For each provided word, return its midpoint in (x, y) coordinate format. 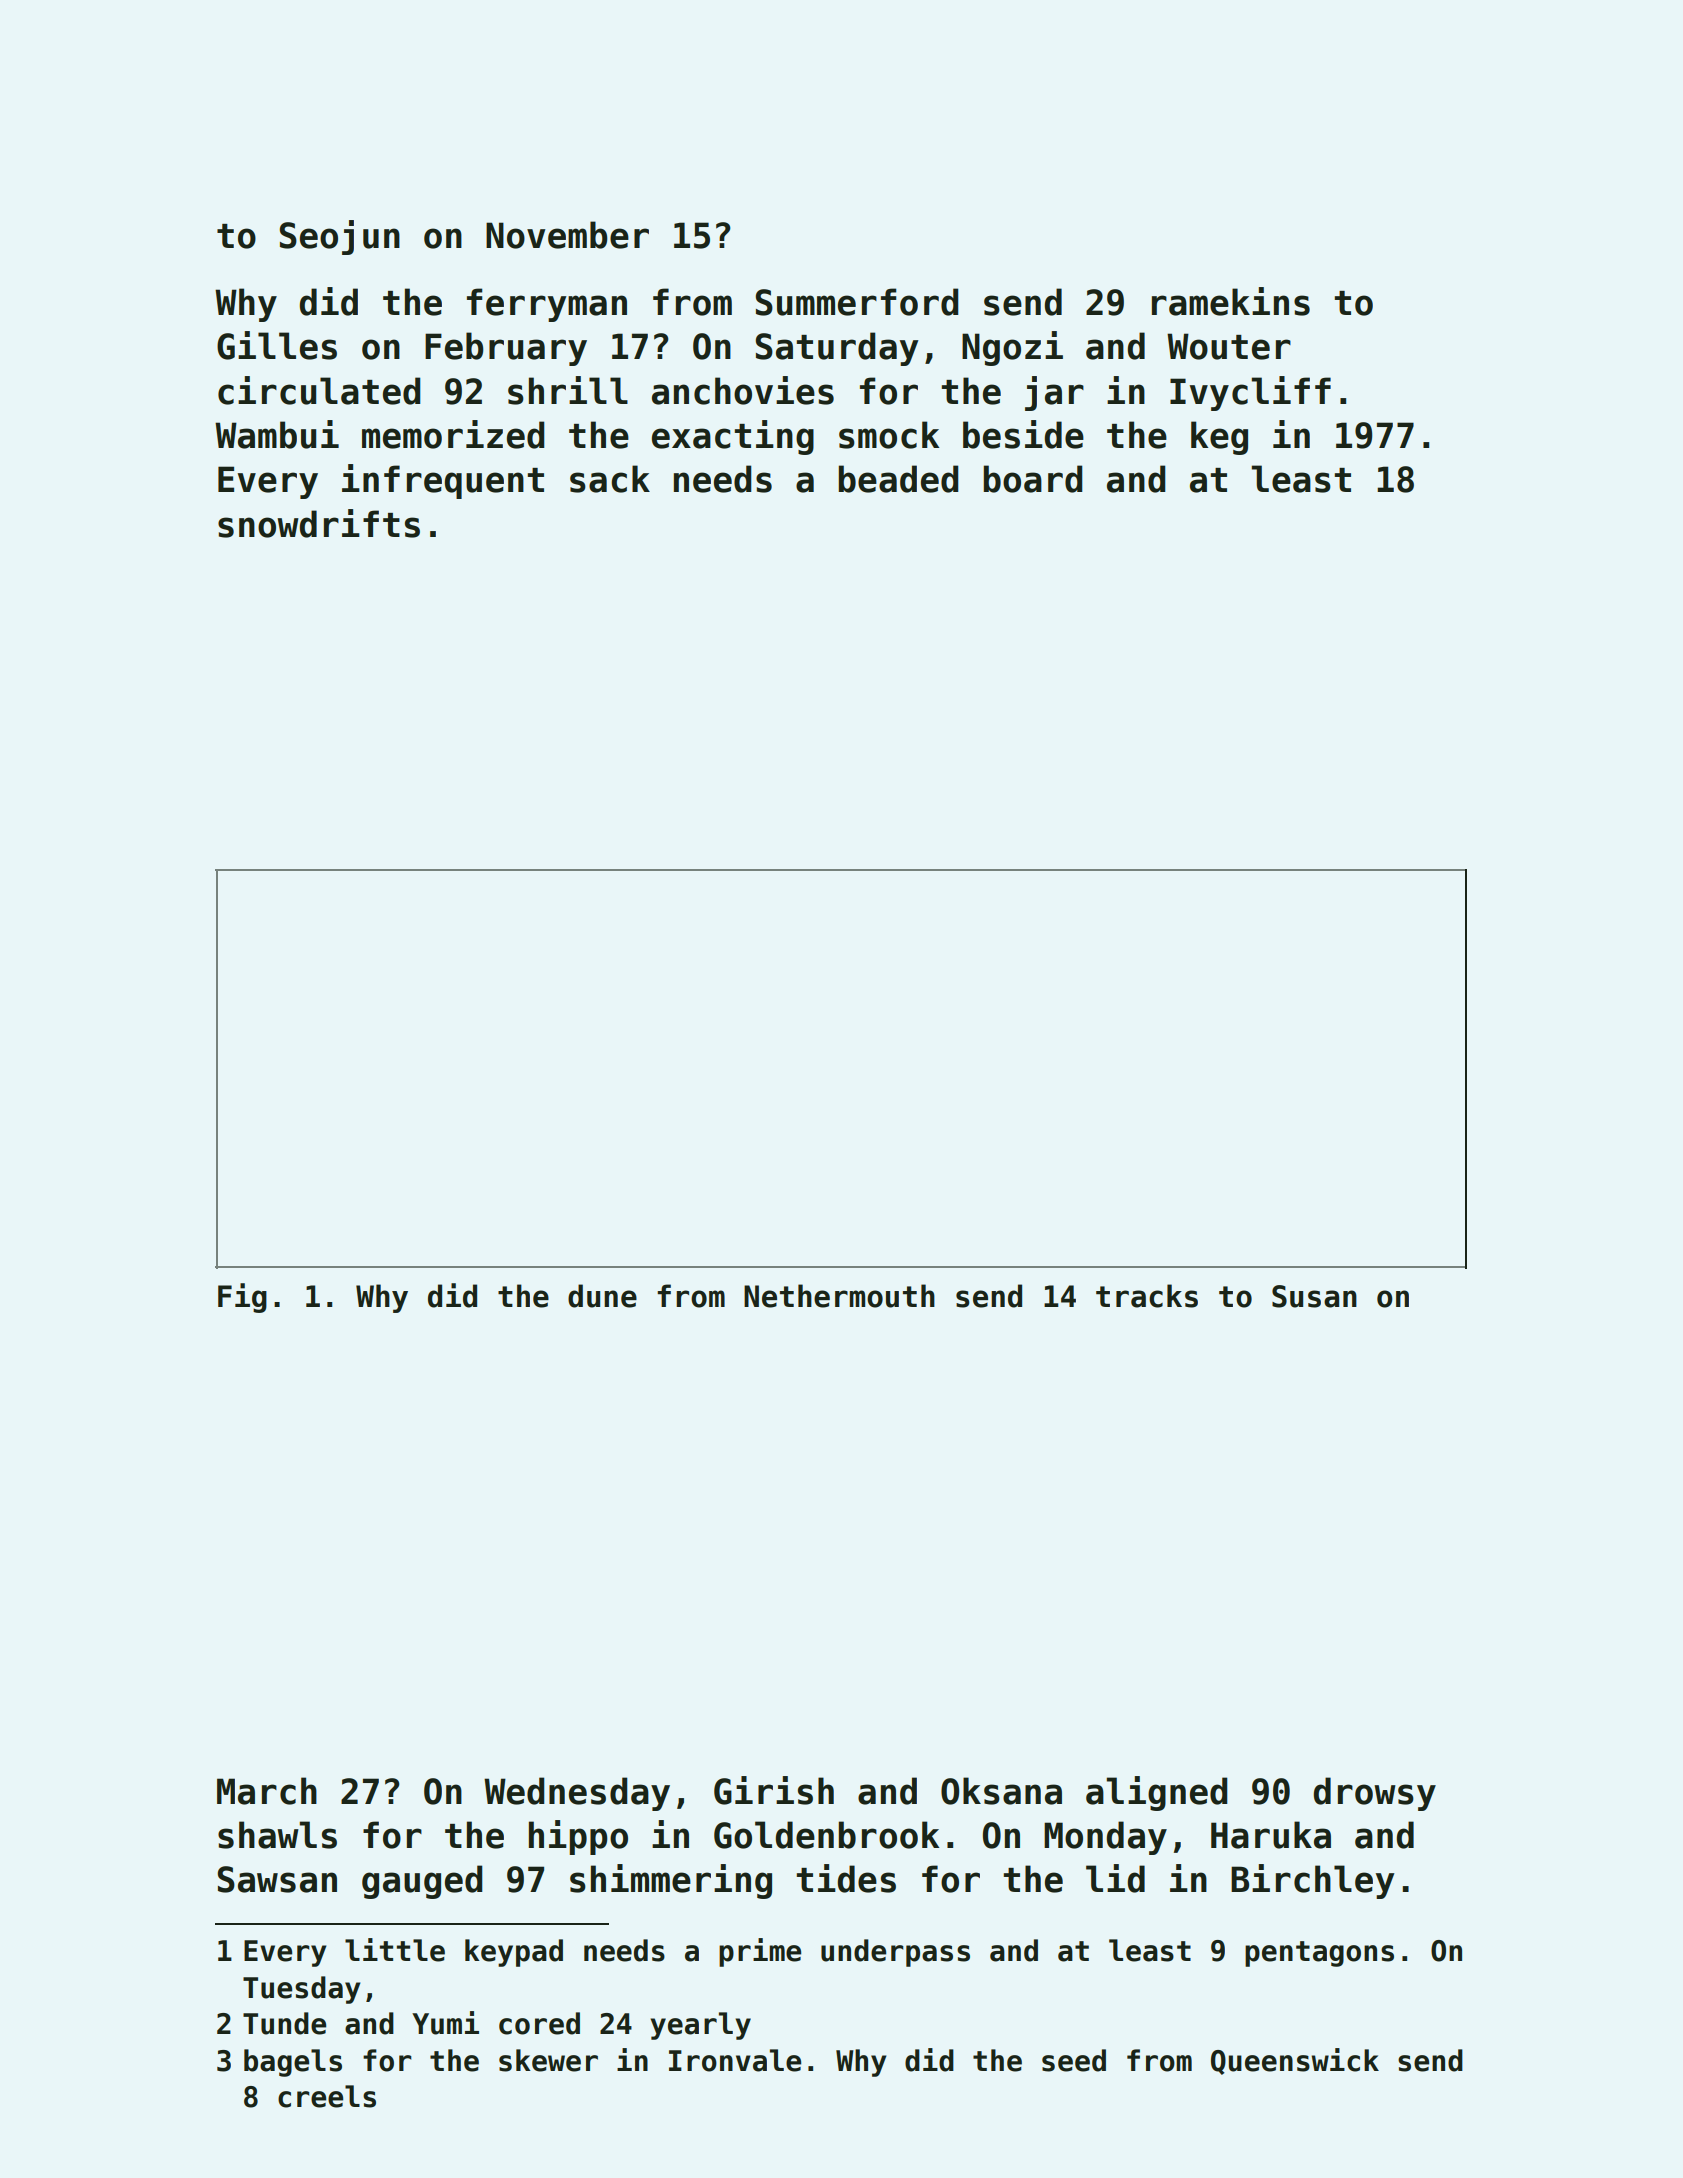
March (267, 1791)
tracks (1147, 1296)
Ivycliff (1250, 393)
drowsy (1374, 1794)
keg (1219, 438)
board (1033, 479)
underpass (895, 1953)
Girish (774, 1790)
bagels (293, 2063)
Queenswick (1295, 2061)
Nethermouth (839, 1296)
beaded (898, 479)
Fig (242, 1298)
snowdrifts (319, 523)
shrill (568, 390)
